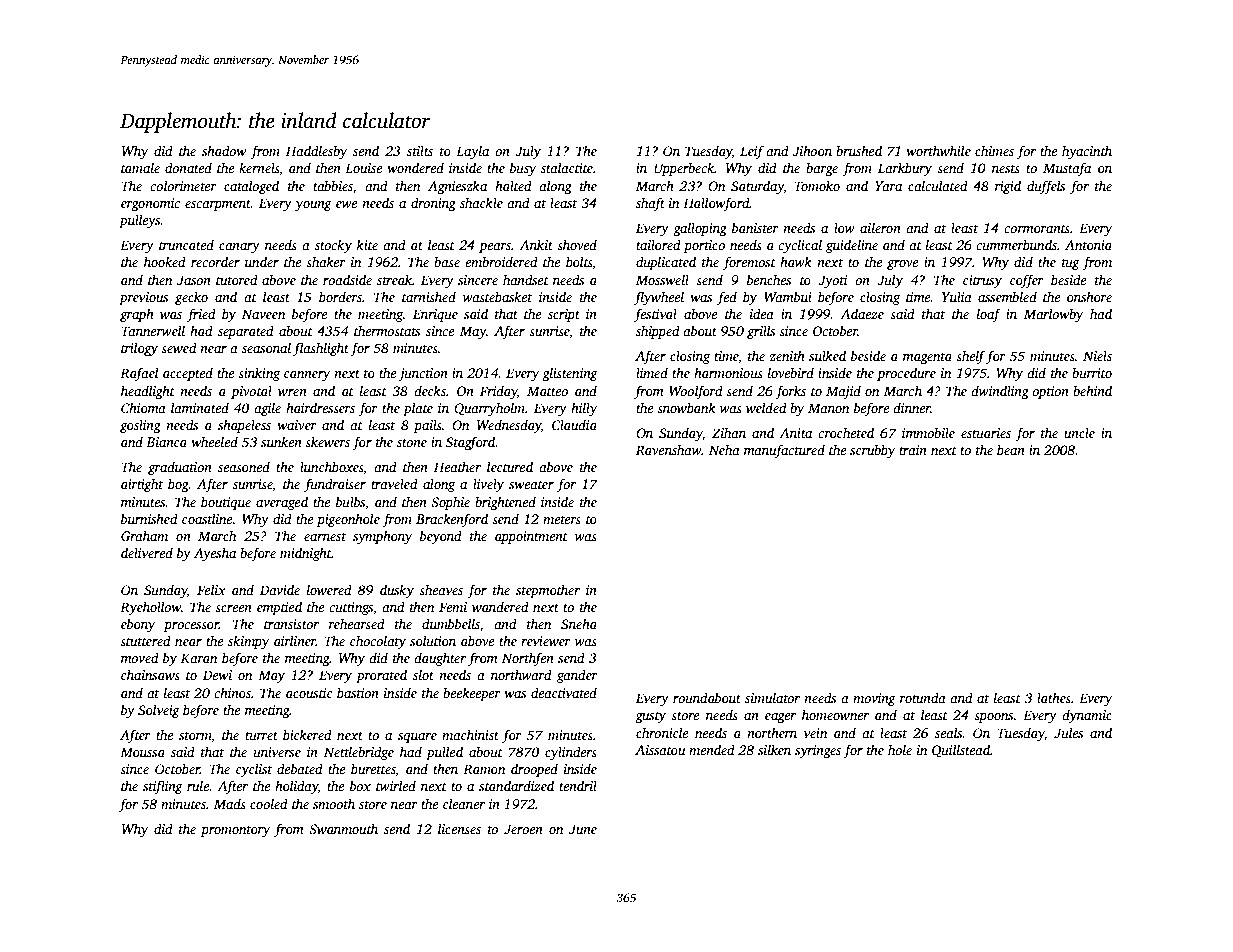 Image resolution: width=1233 pixels, height=952 pixels. What do you see at coordinates (306, 554) in the screenshot?
I see `midnight` at bounding box center [306, 554].
